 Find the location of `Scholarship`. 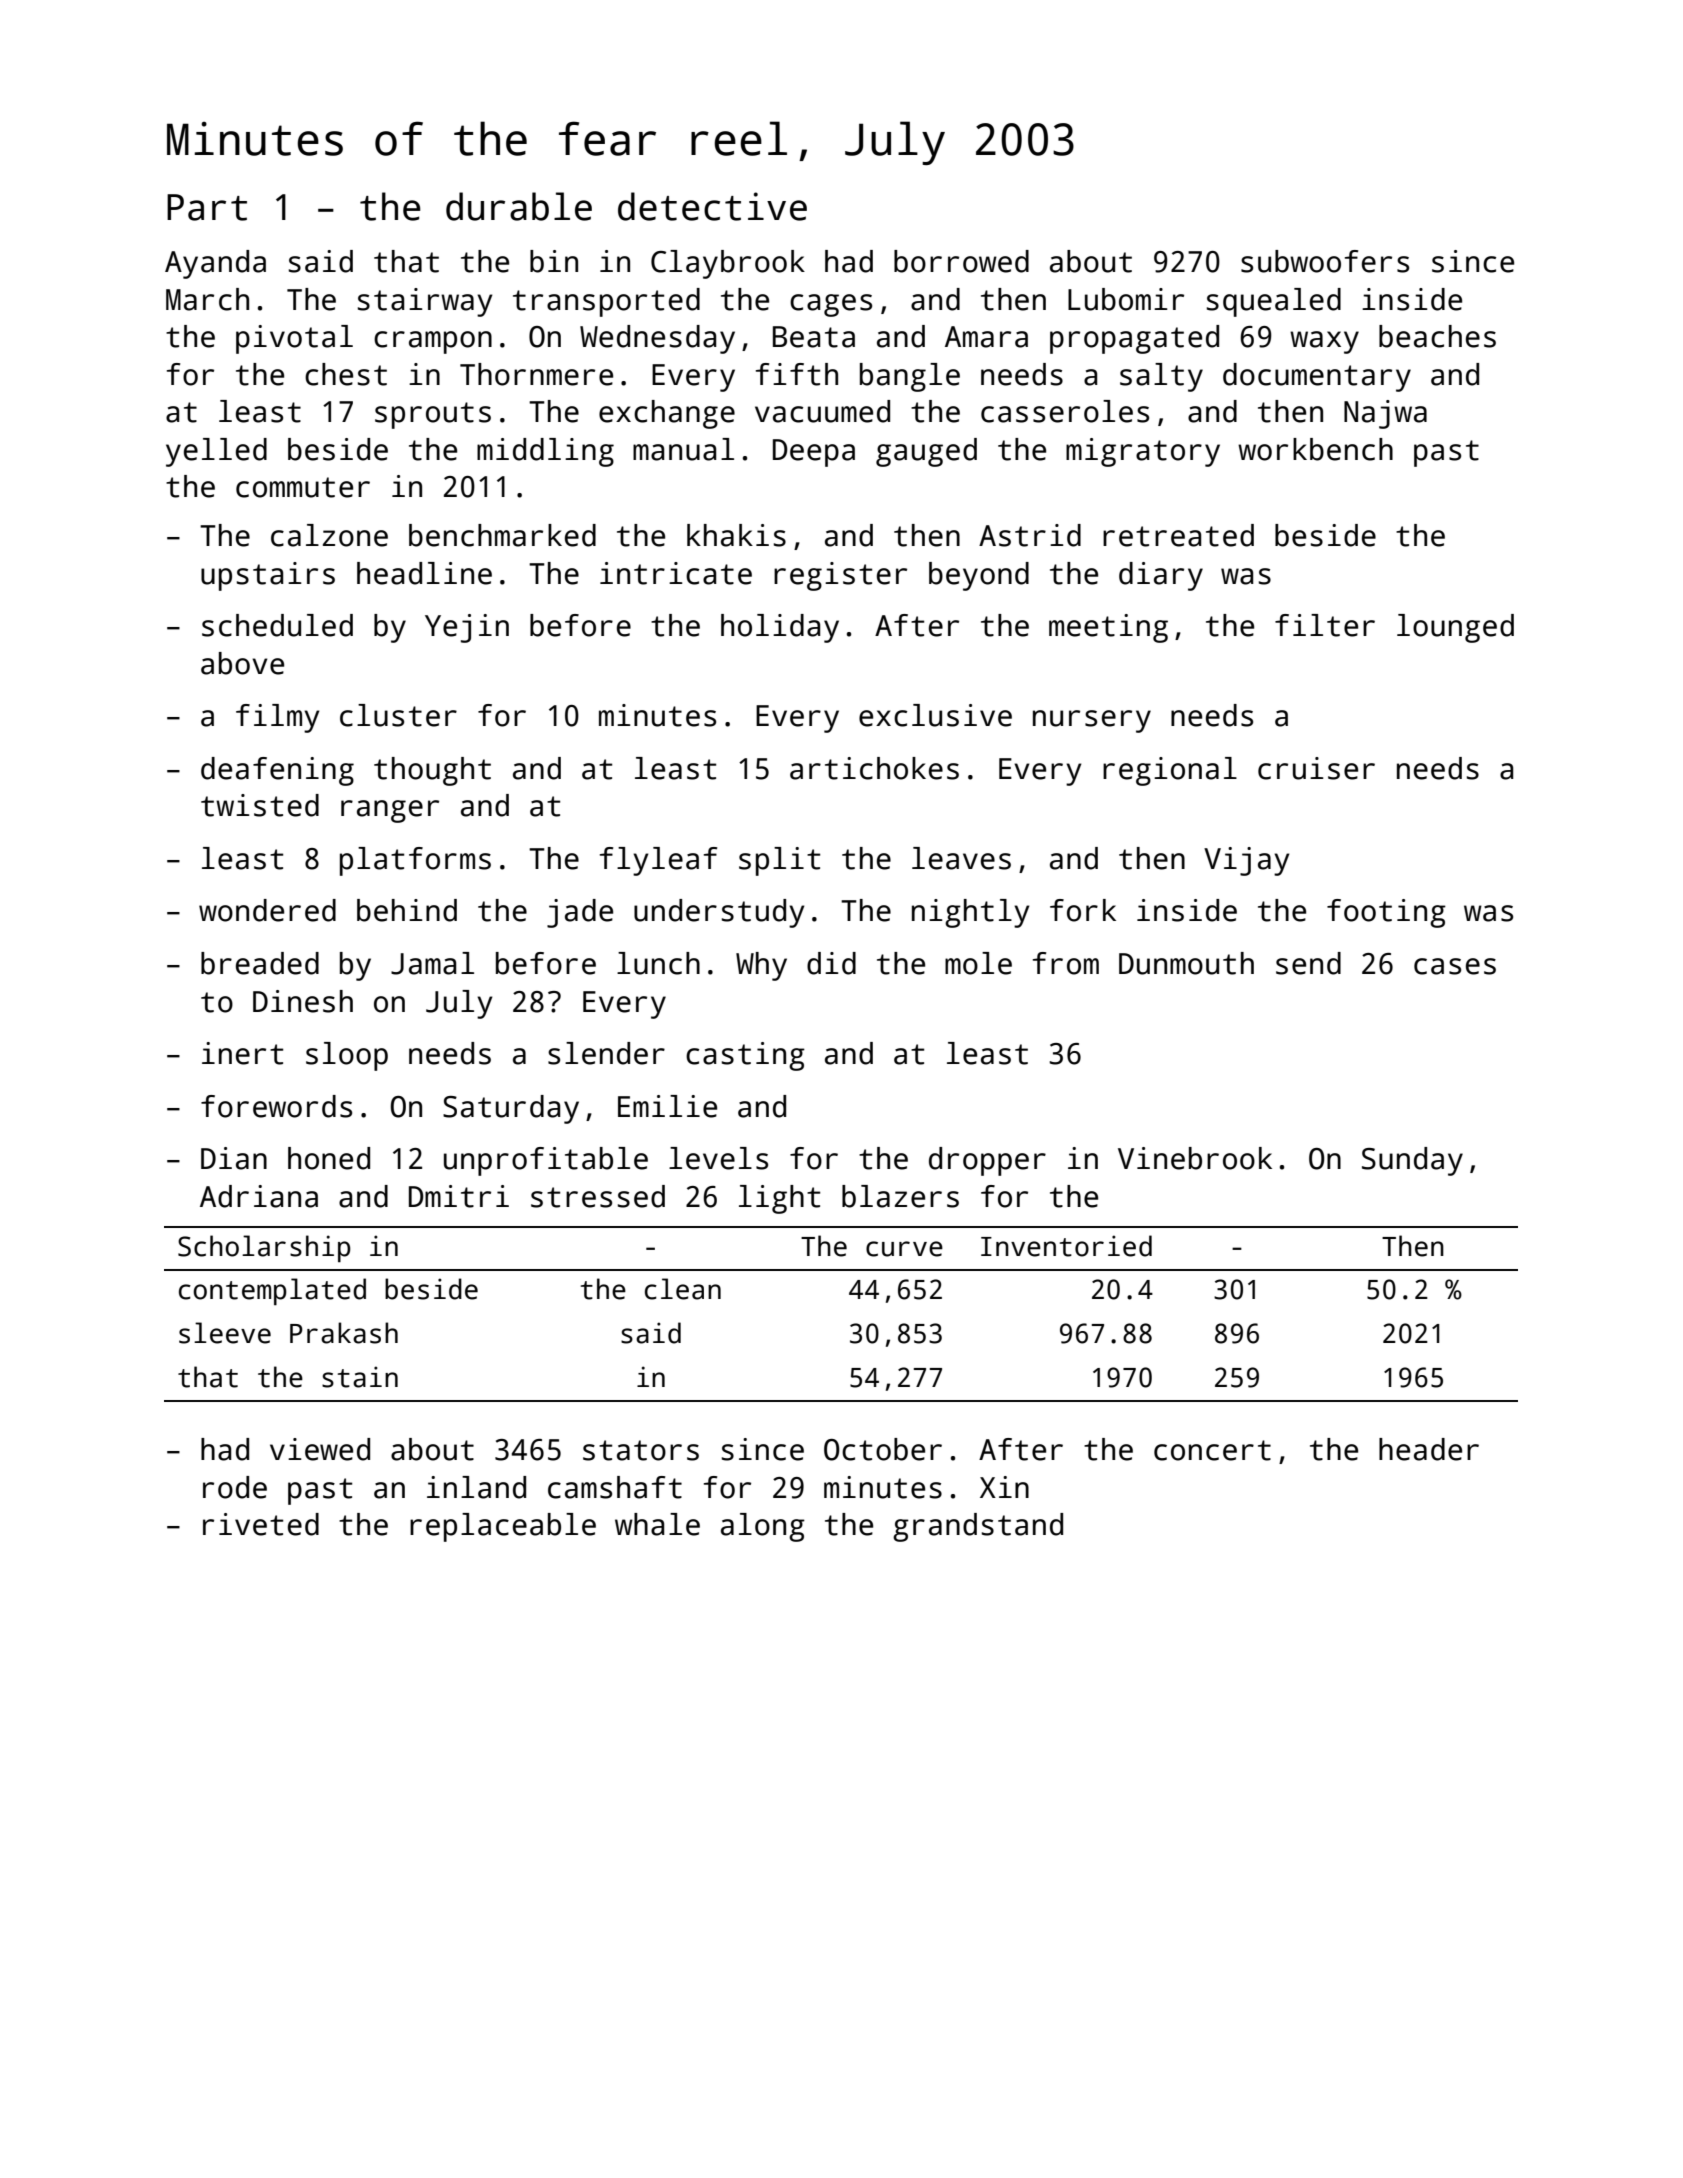

Scholarship is located at coordinates (264, 1248).
